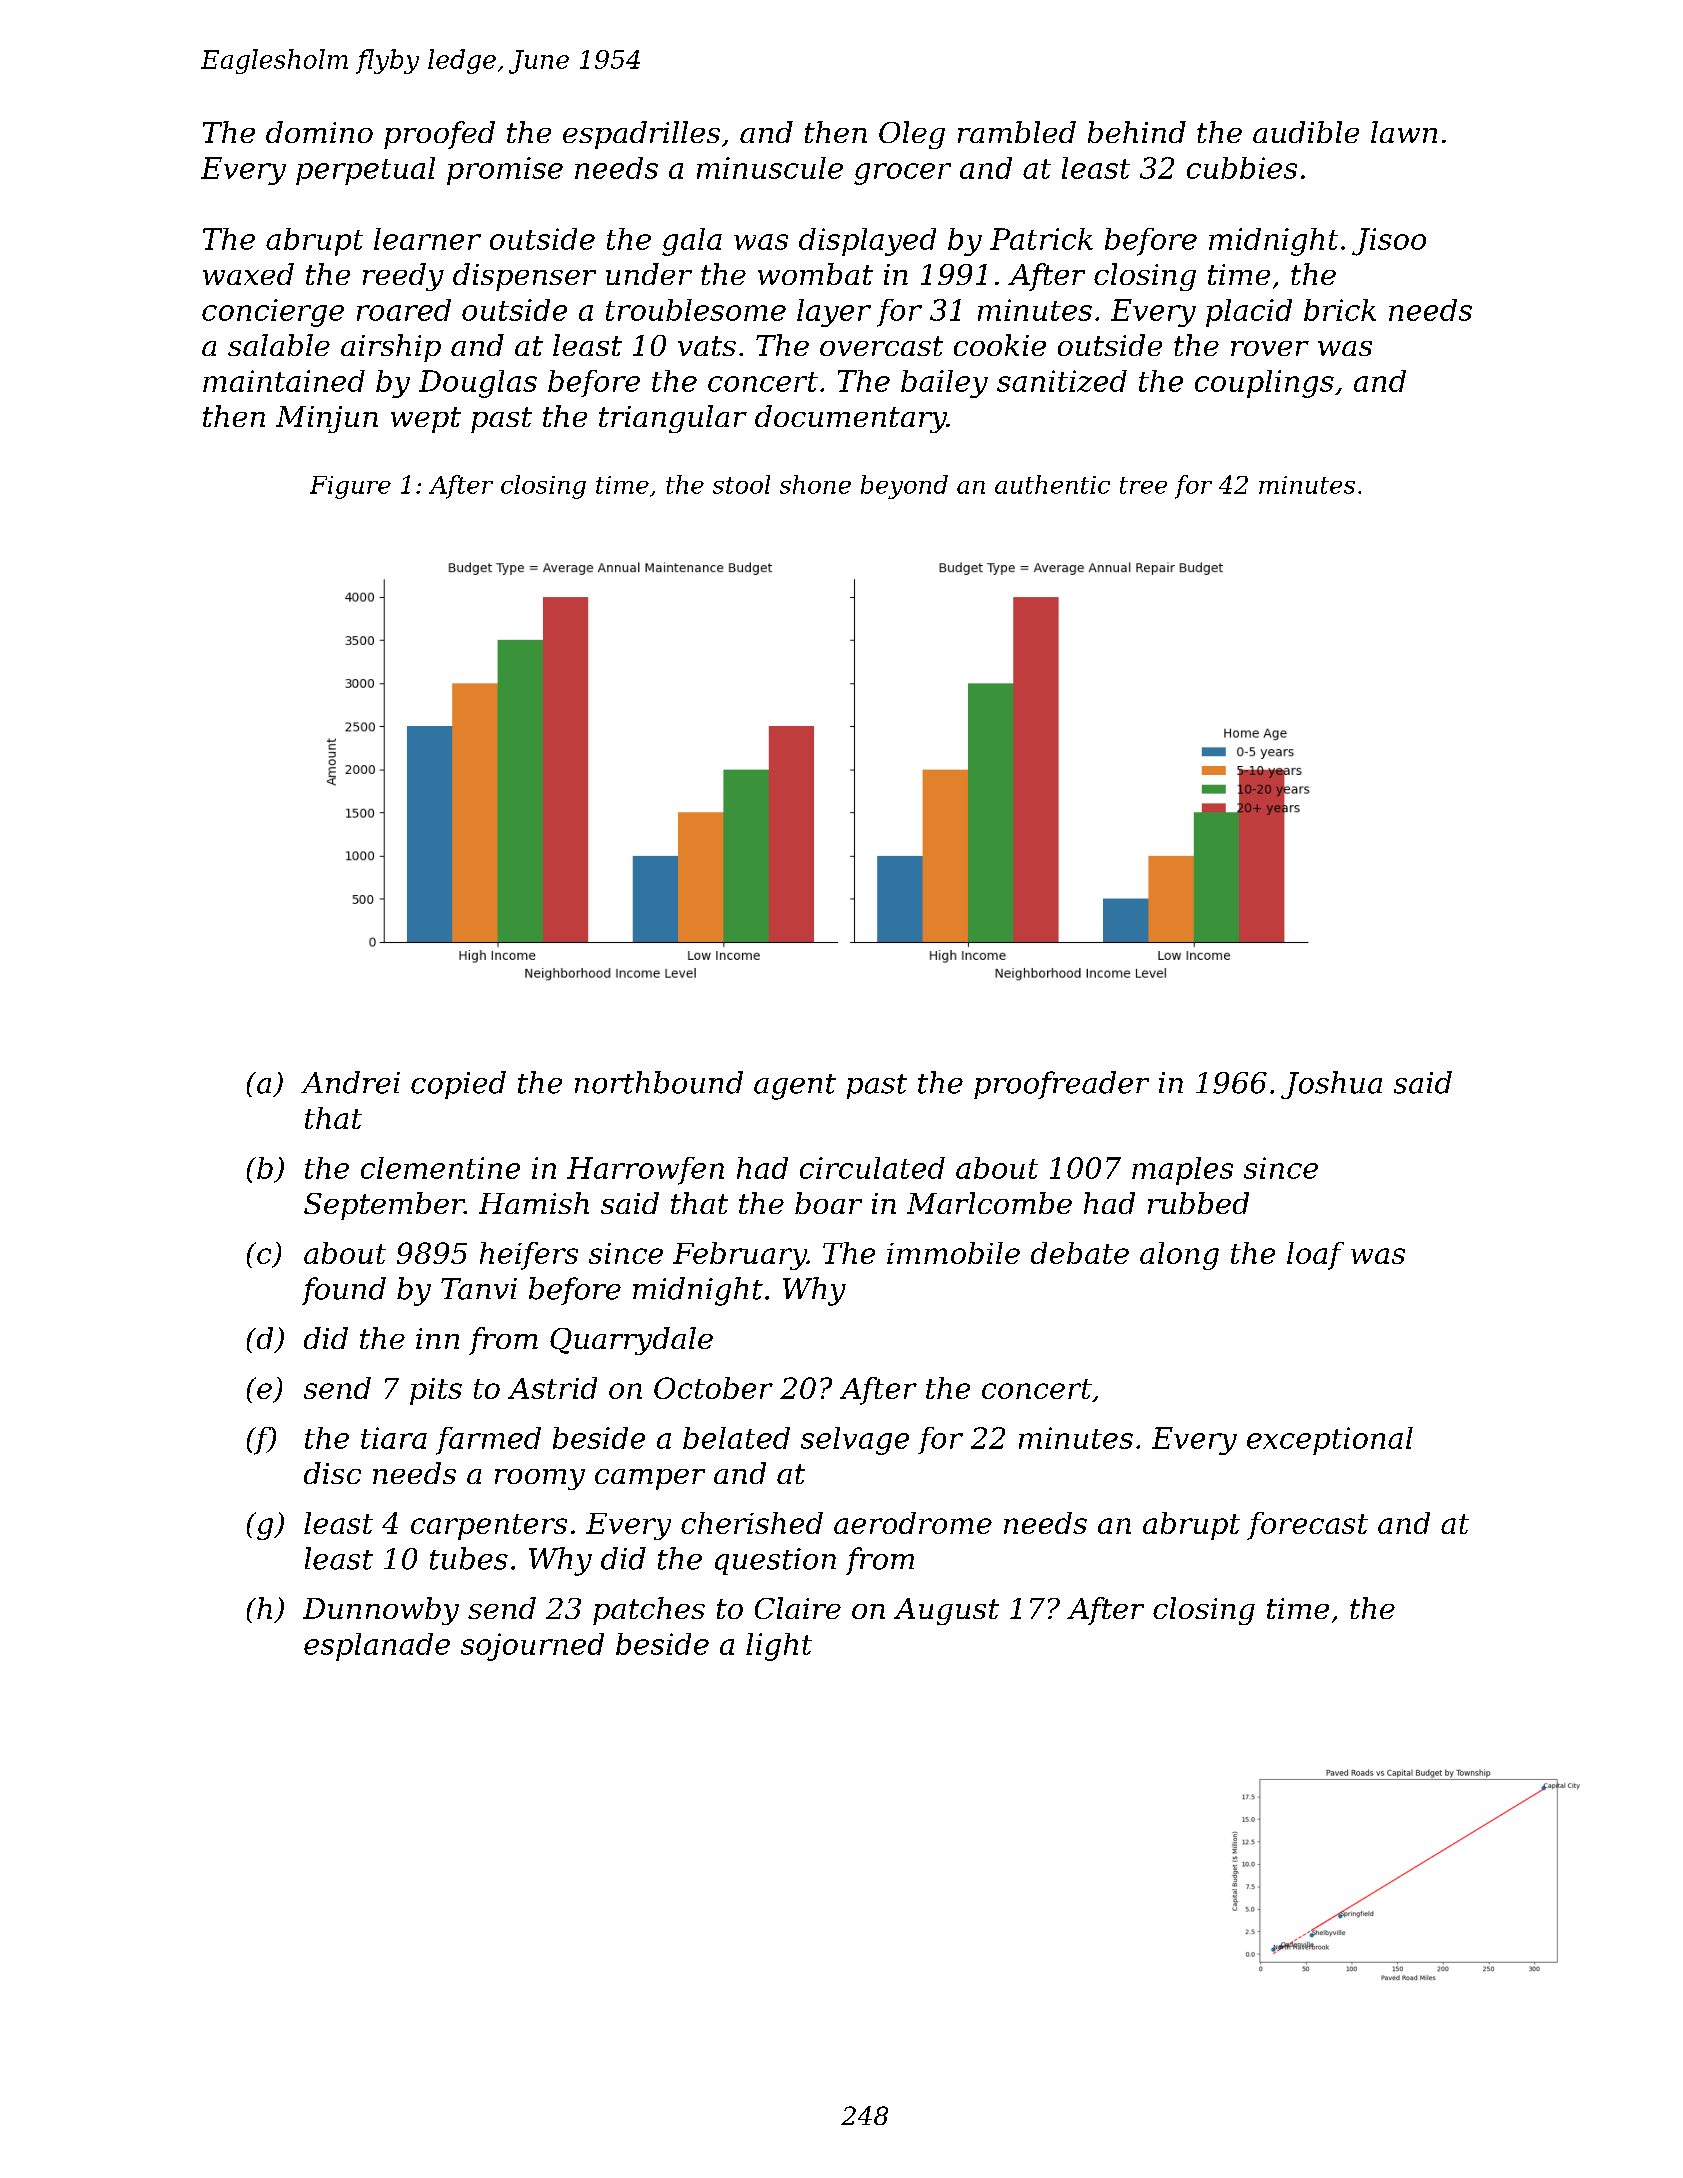 Image resolution: width=1683 pixels, height=2178 pixels. Describe the element at coordinates (1315, 1256) in the screenshot. I see `loaf` at that location.
